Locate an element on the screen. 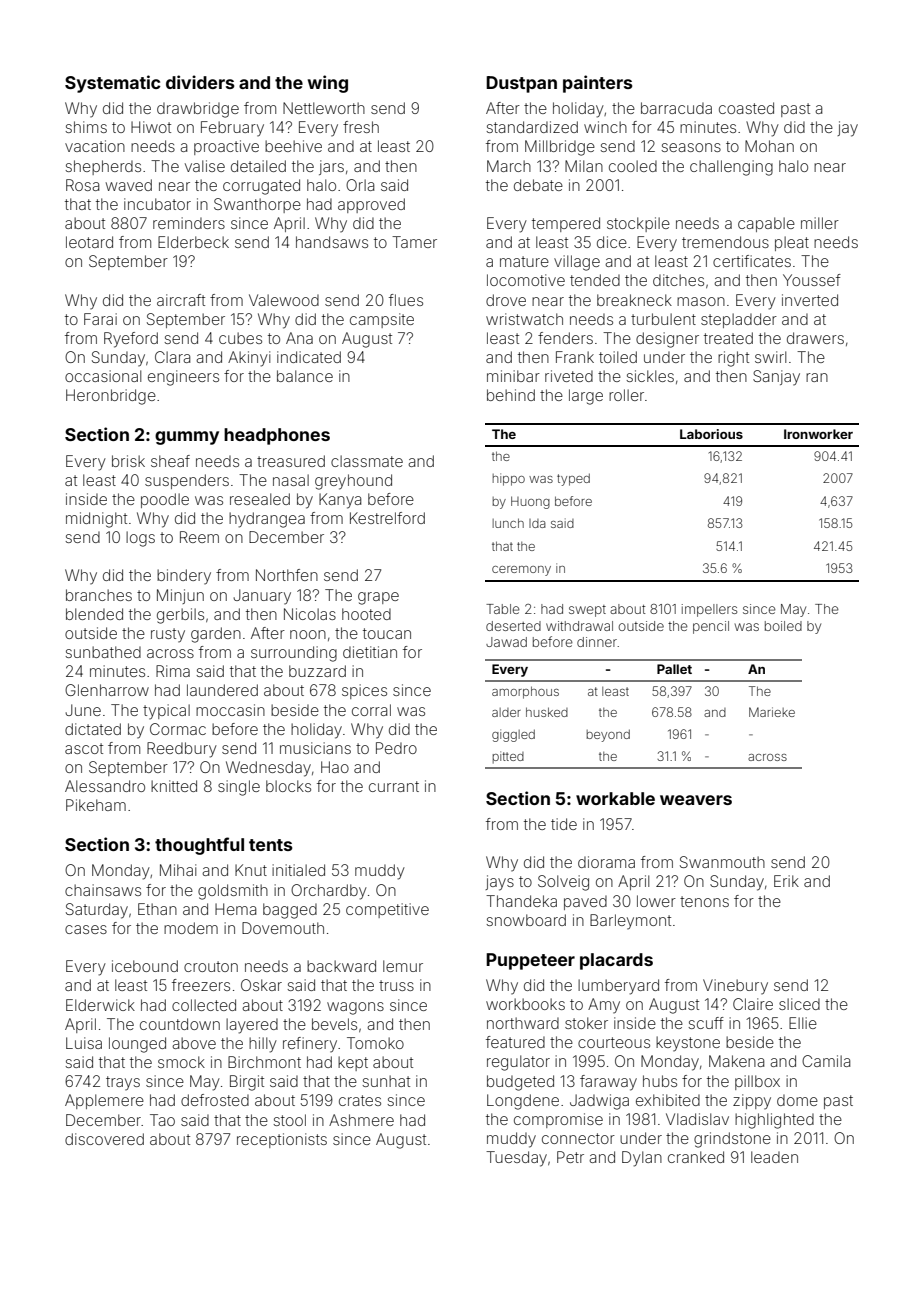 Image resolution: width=924 pixels, height=1311 pixels. sunhat is located at coordinates (386, 1081).
